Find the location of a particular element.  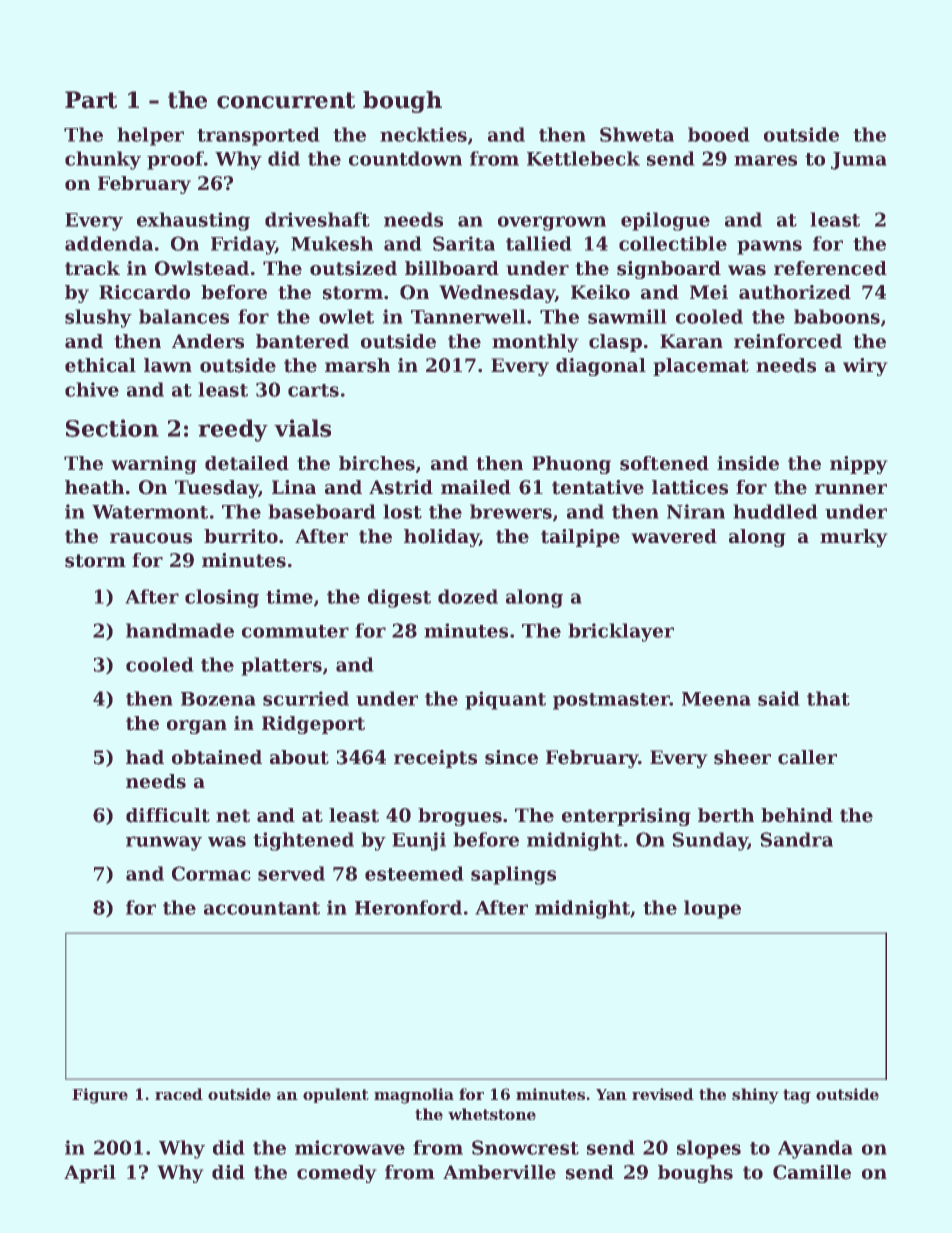

heath is located at coordinates (94, 487).
